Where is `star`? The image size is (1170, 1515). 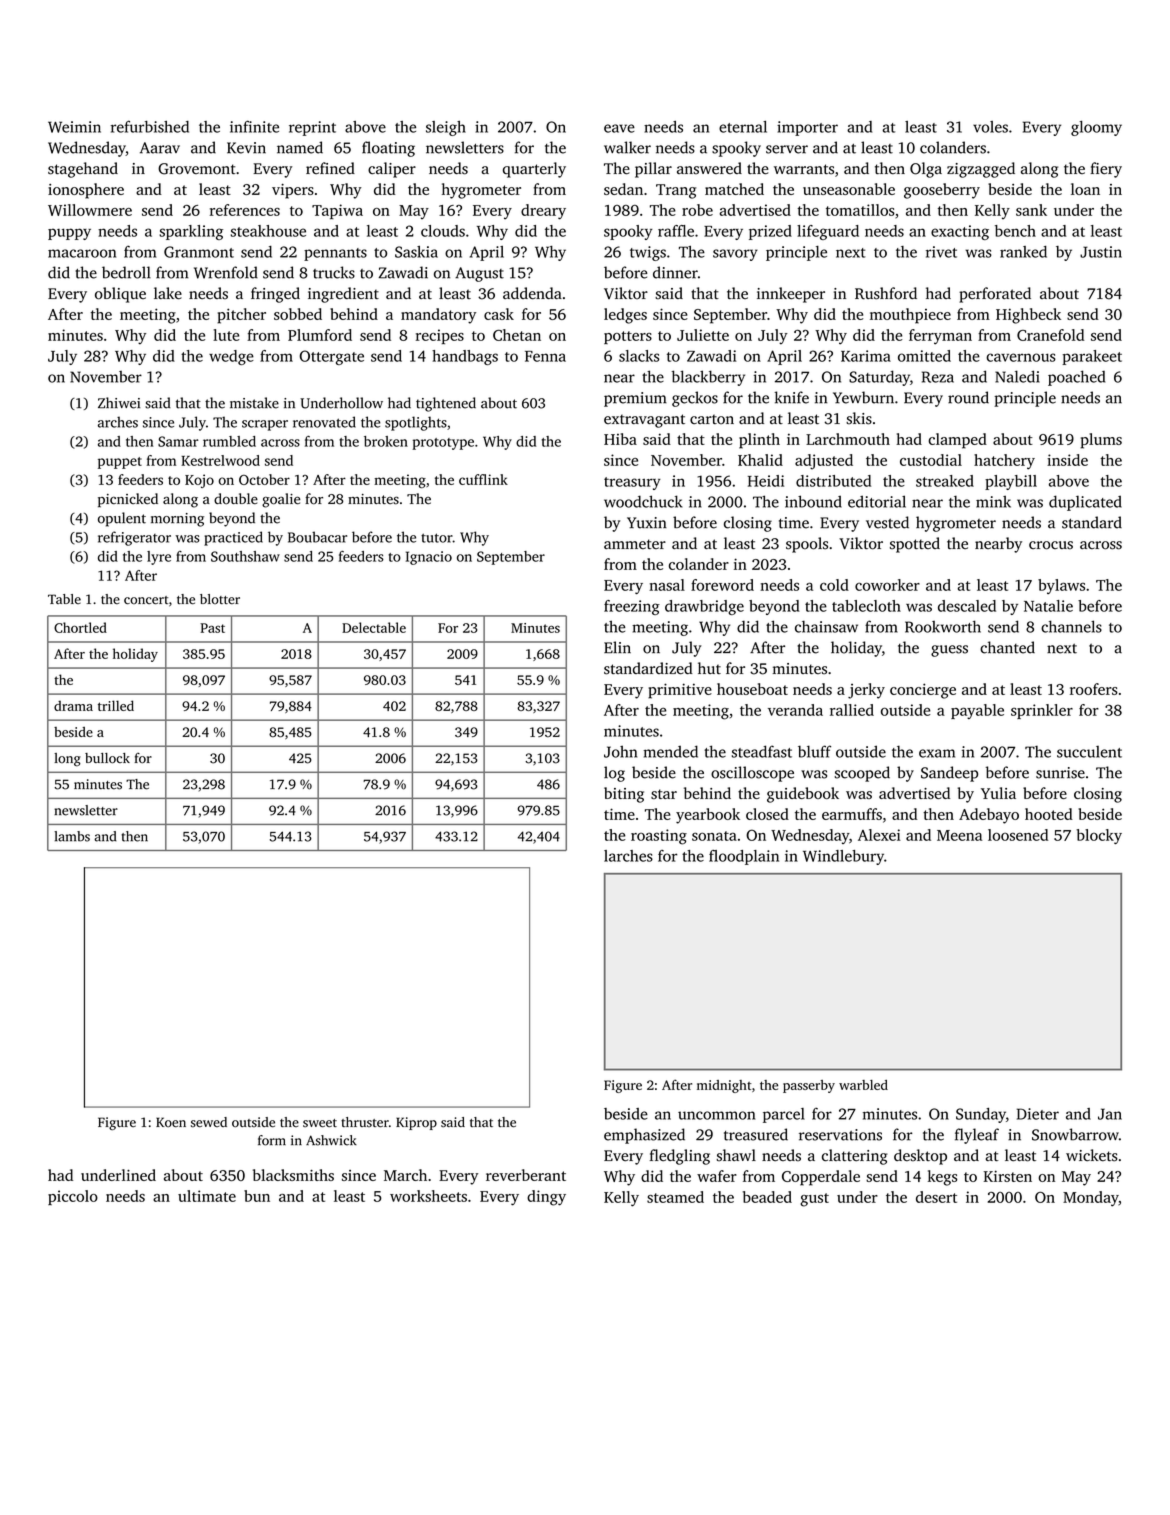 star is located at coordinates (664, 794).
